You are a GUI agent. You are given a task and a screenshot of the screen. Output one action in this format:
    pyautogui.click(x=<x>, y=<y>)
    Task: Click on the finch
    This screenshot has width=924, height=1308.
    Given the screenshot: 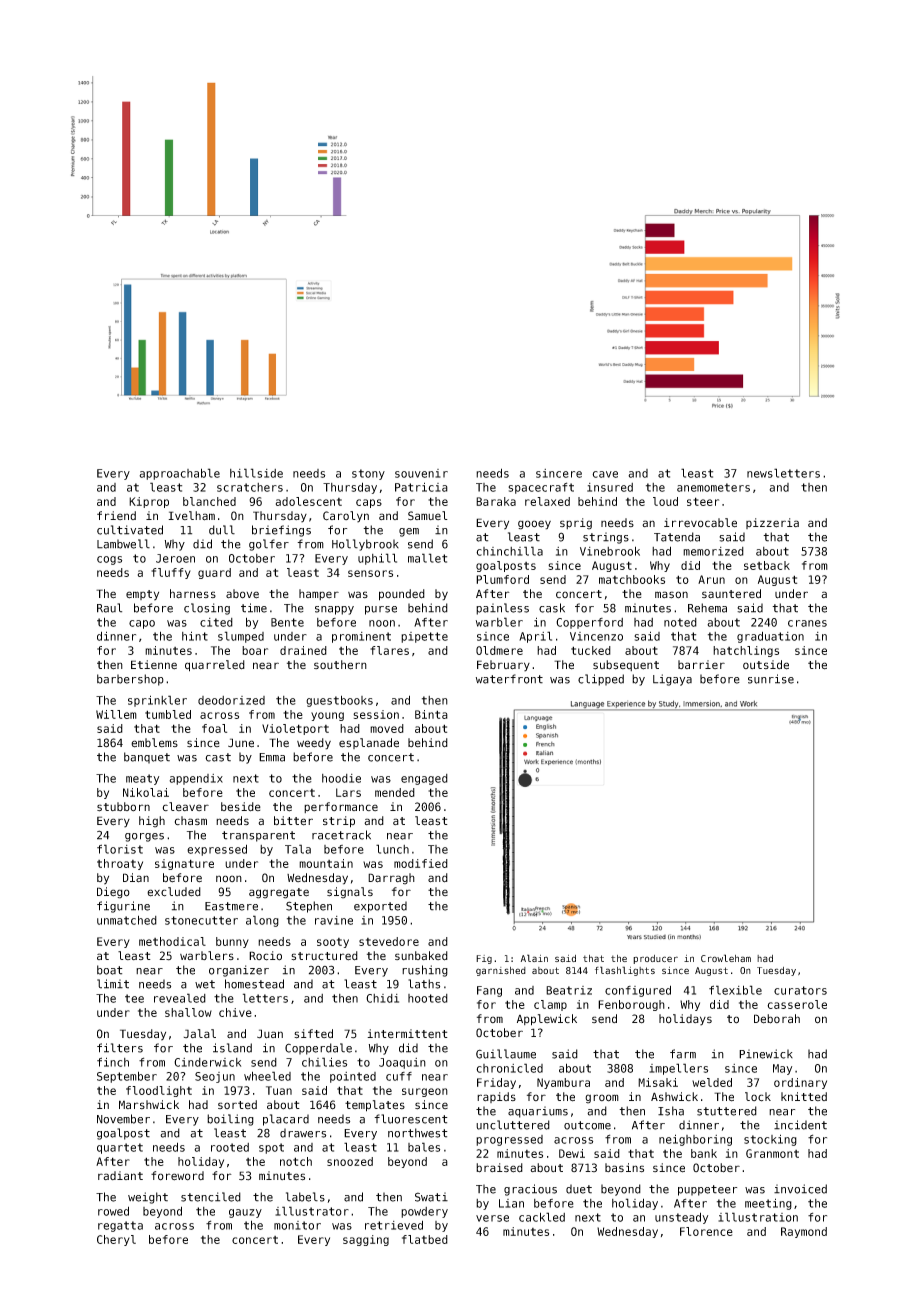 What is the action you would take?
    pyautogui.click(x=113, y=1062)
